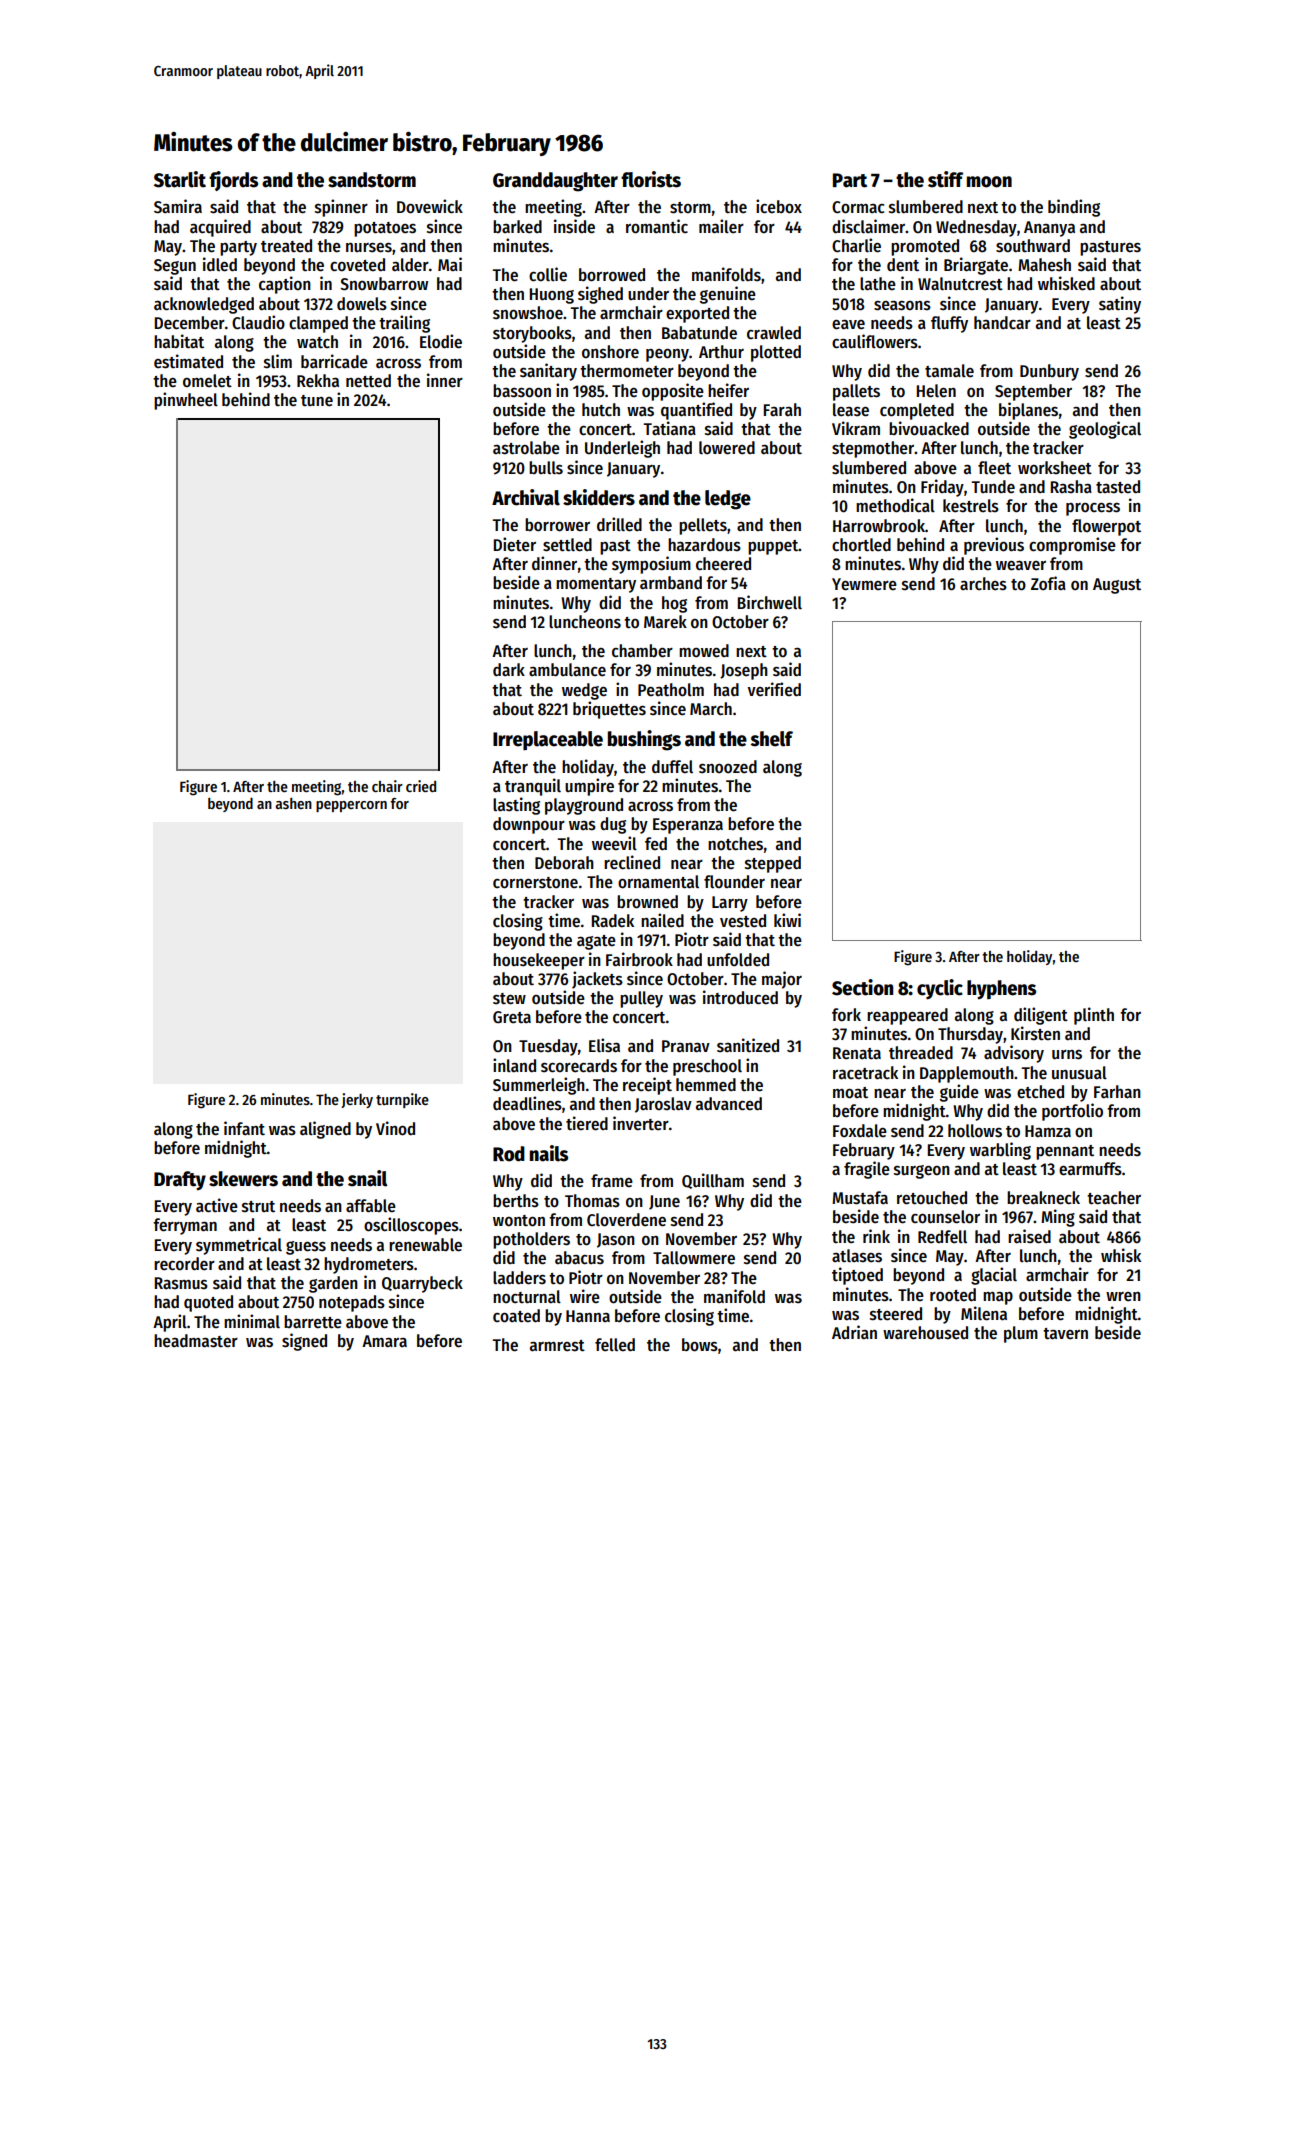 This document has width=1295, height=2133. Describe the element at coordinates (384, 1341) in the document. I see `Amara` at that location.
